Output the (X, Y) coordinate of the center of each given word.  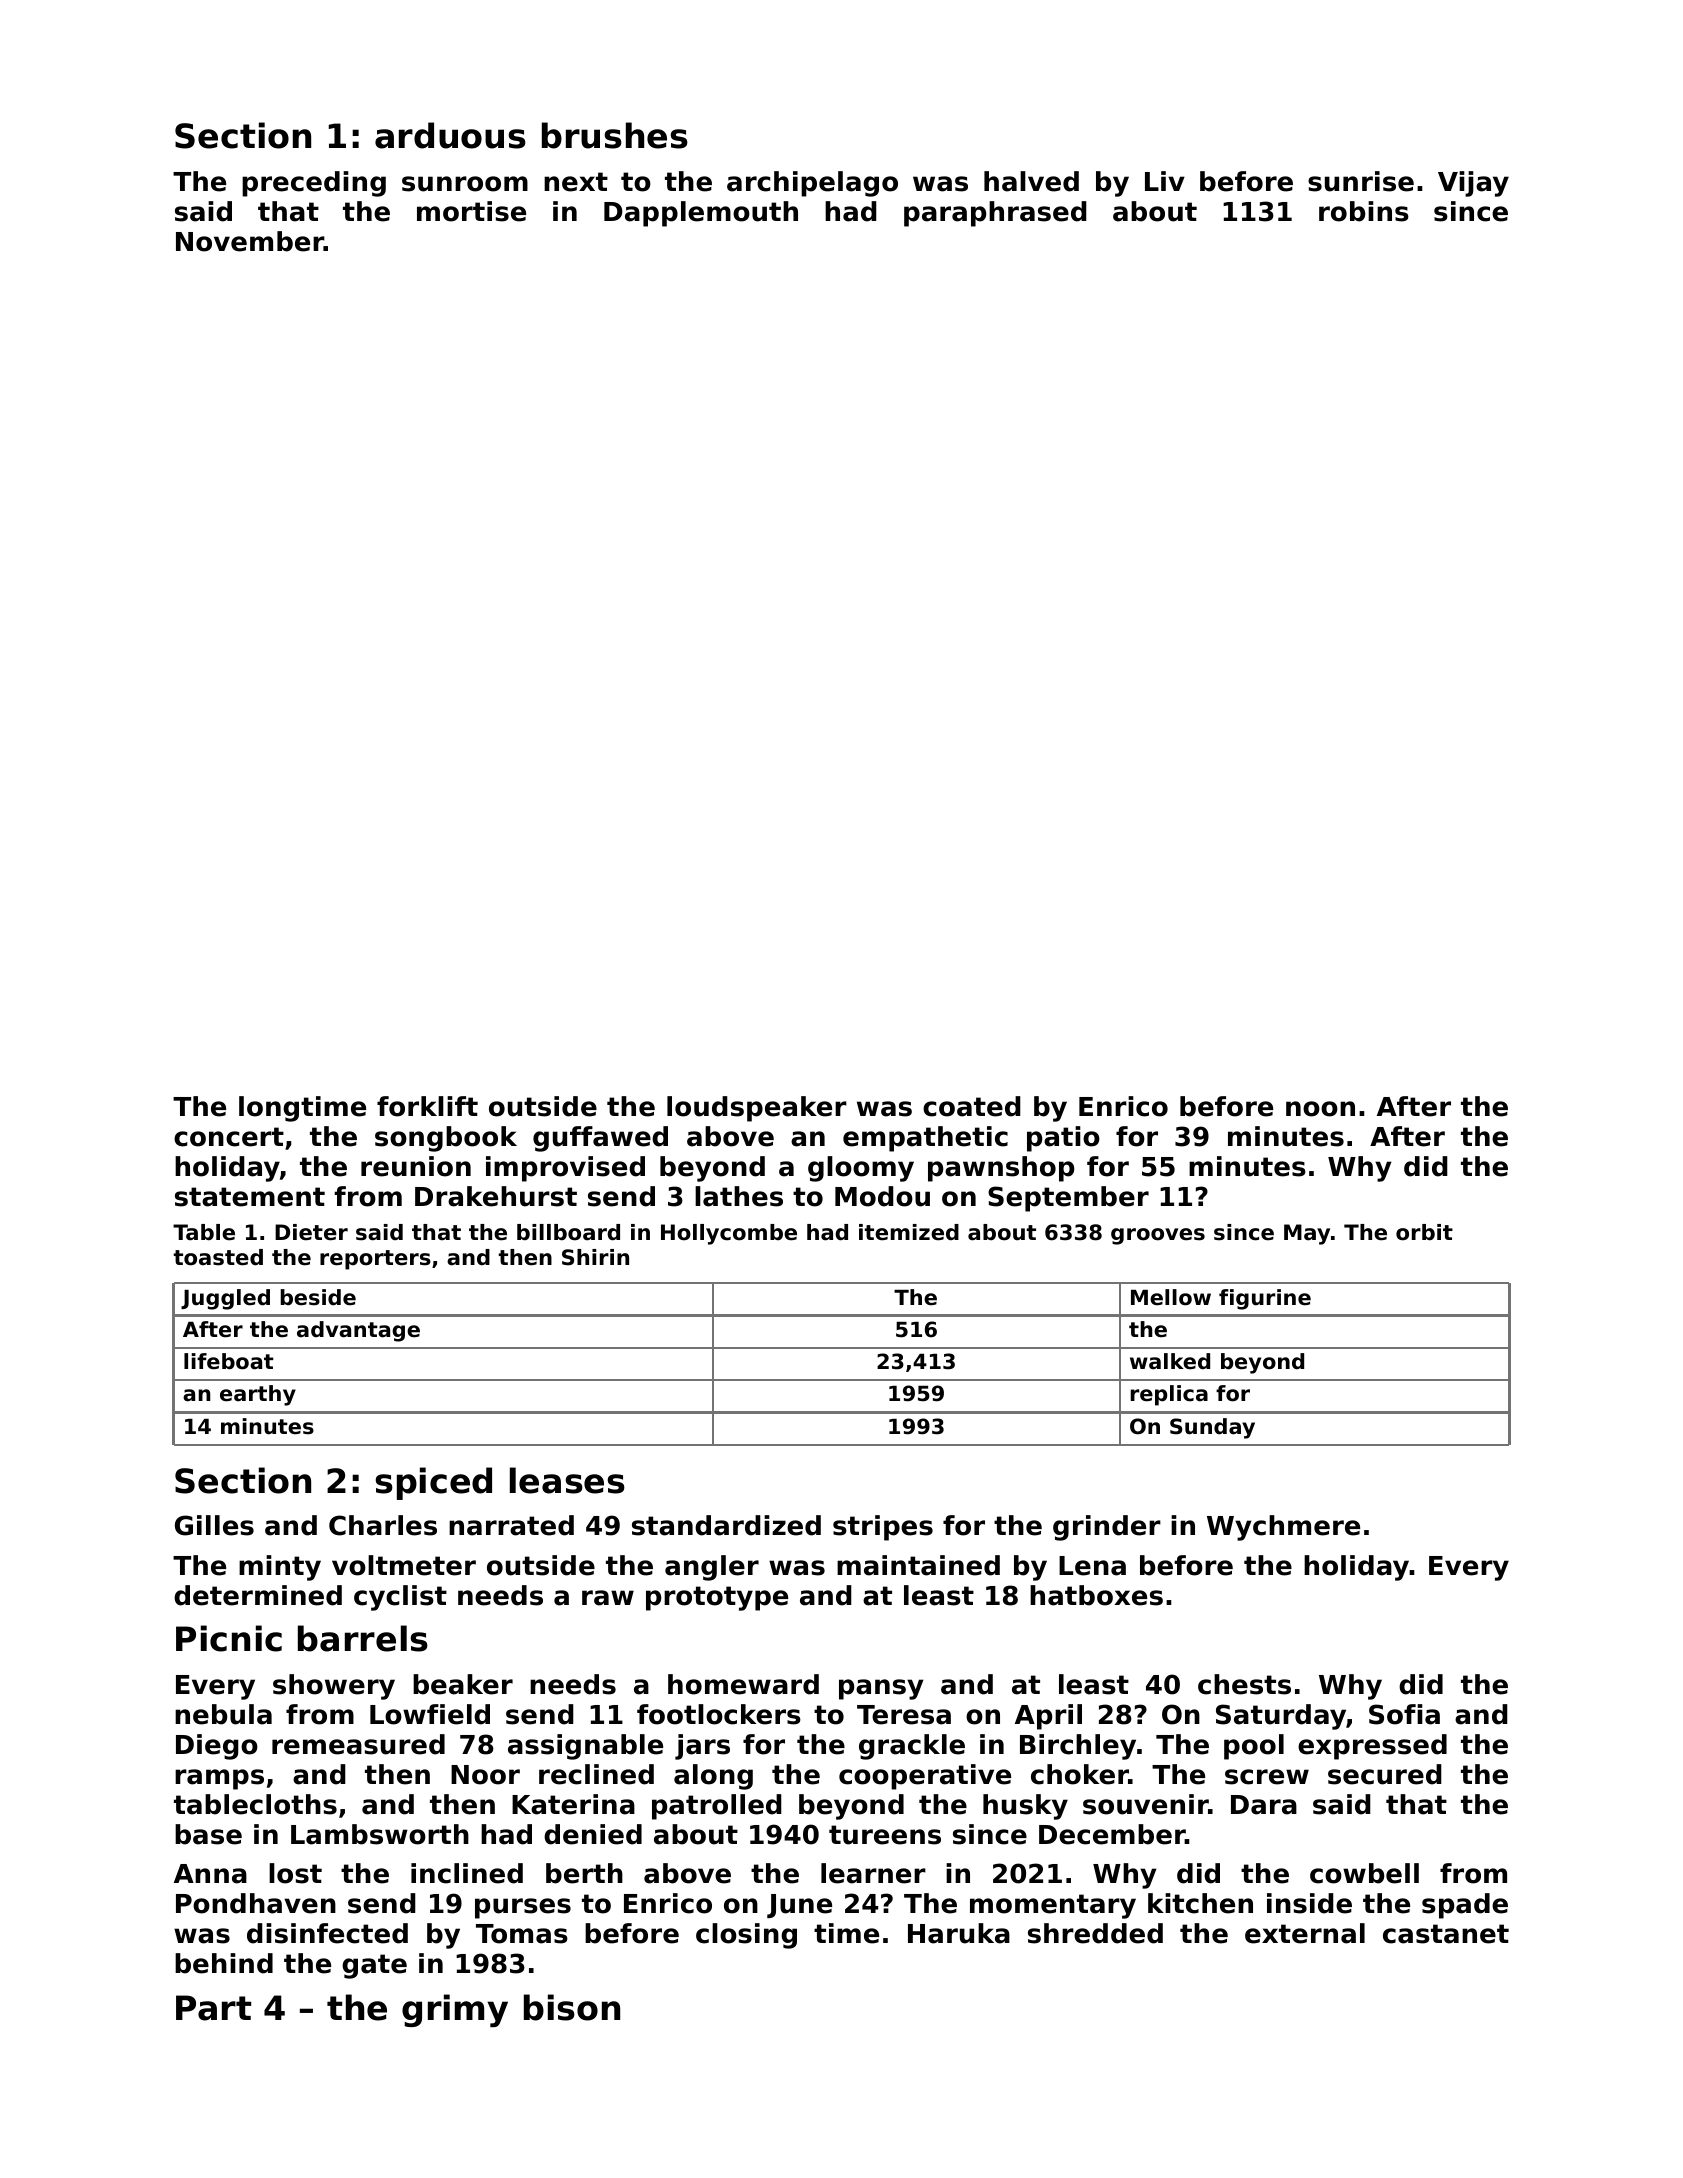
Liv (1165, 181)
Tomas (522, 1934)
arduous (450, 135)
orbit (1424, 1232)
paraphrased (995, 214)
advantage (358, 1331)
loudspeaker (757, 1109)
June (799, 1906)
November (250, 241)
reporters (375, 1260)
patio (1063, 1139)
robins (1364, 211)
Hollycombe (729, 1234)
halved (1031, 181)
